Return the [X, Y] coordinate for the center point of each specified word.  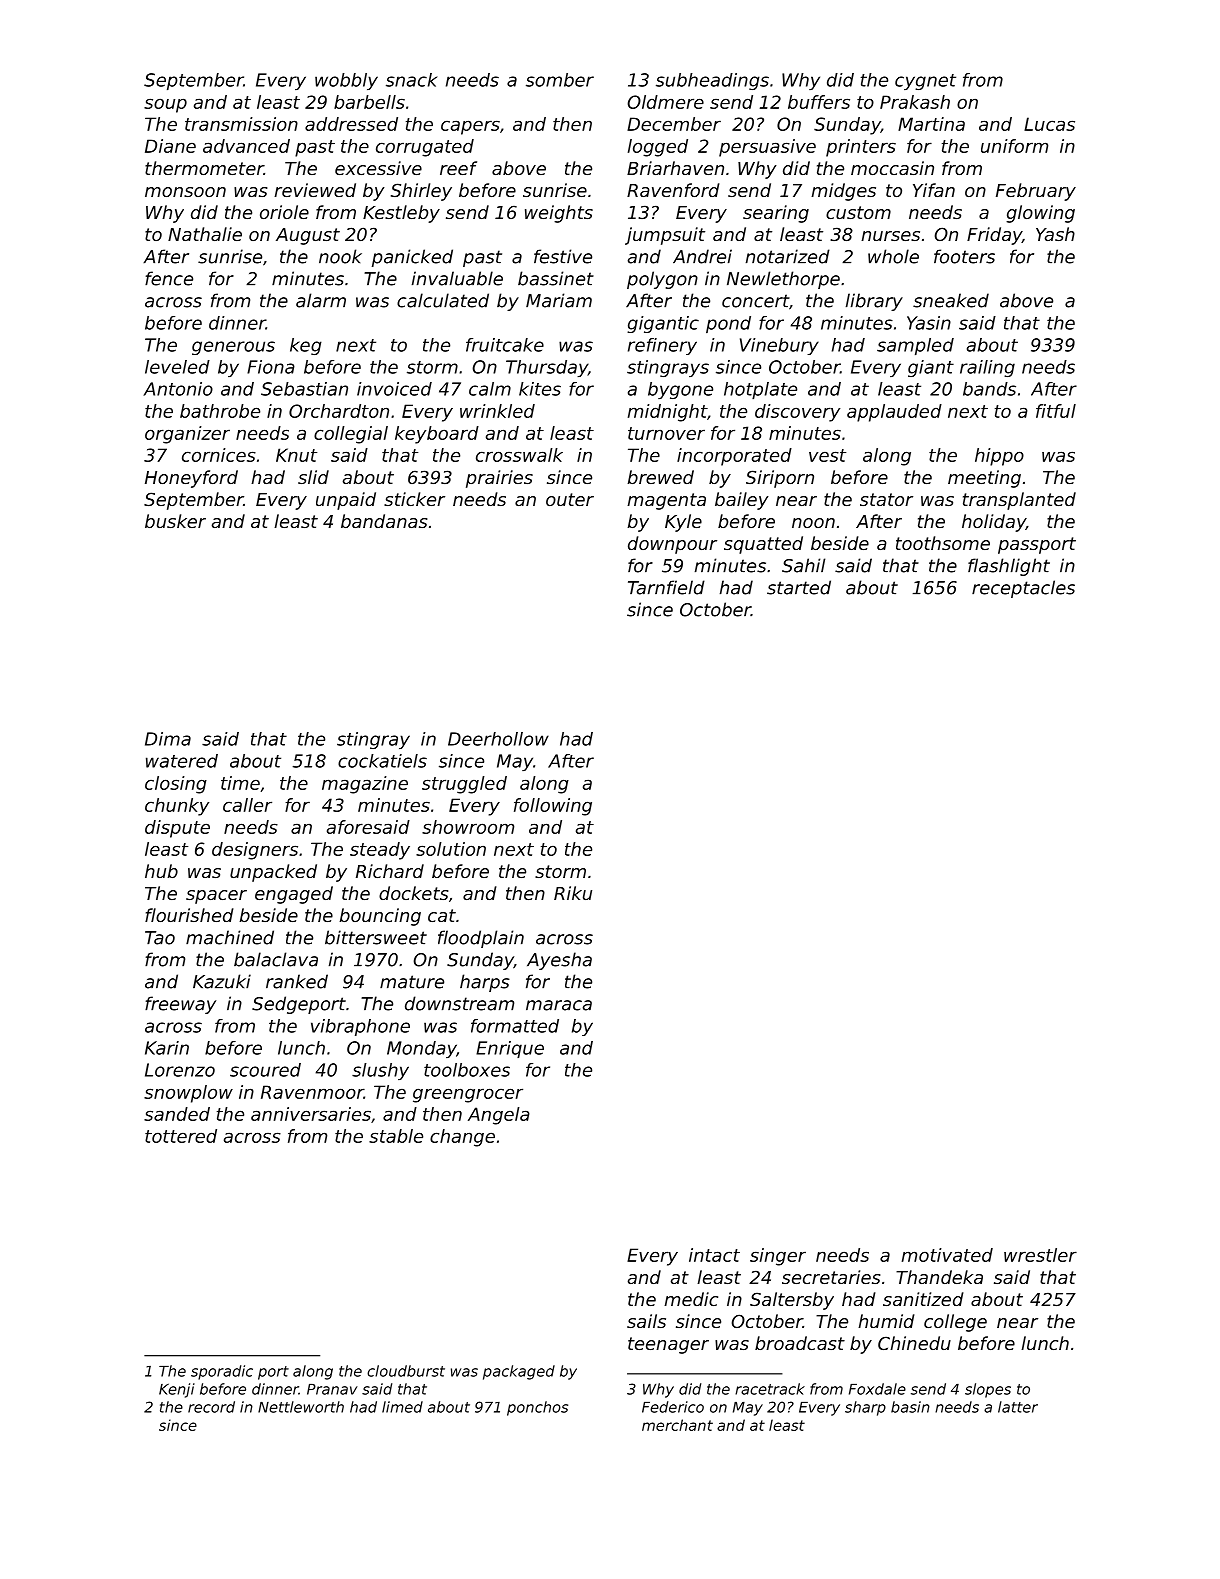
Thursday [547, 368]
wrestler [1040, 1255]
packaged [519, 1372]
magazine [365, 785]
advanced [246, 146]
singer [778, 1257]
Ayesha [559, 961]
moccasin [892, 168]
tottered [181, 1136]
